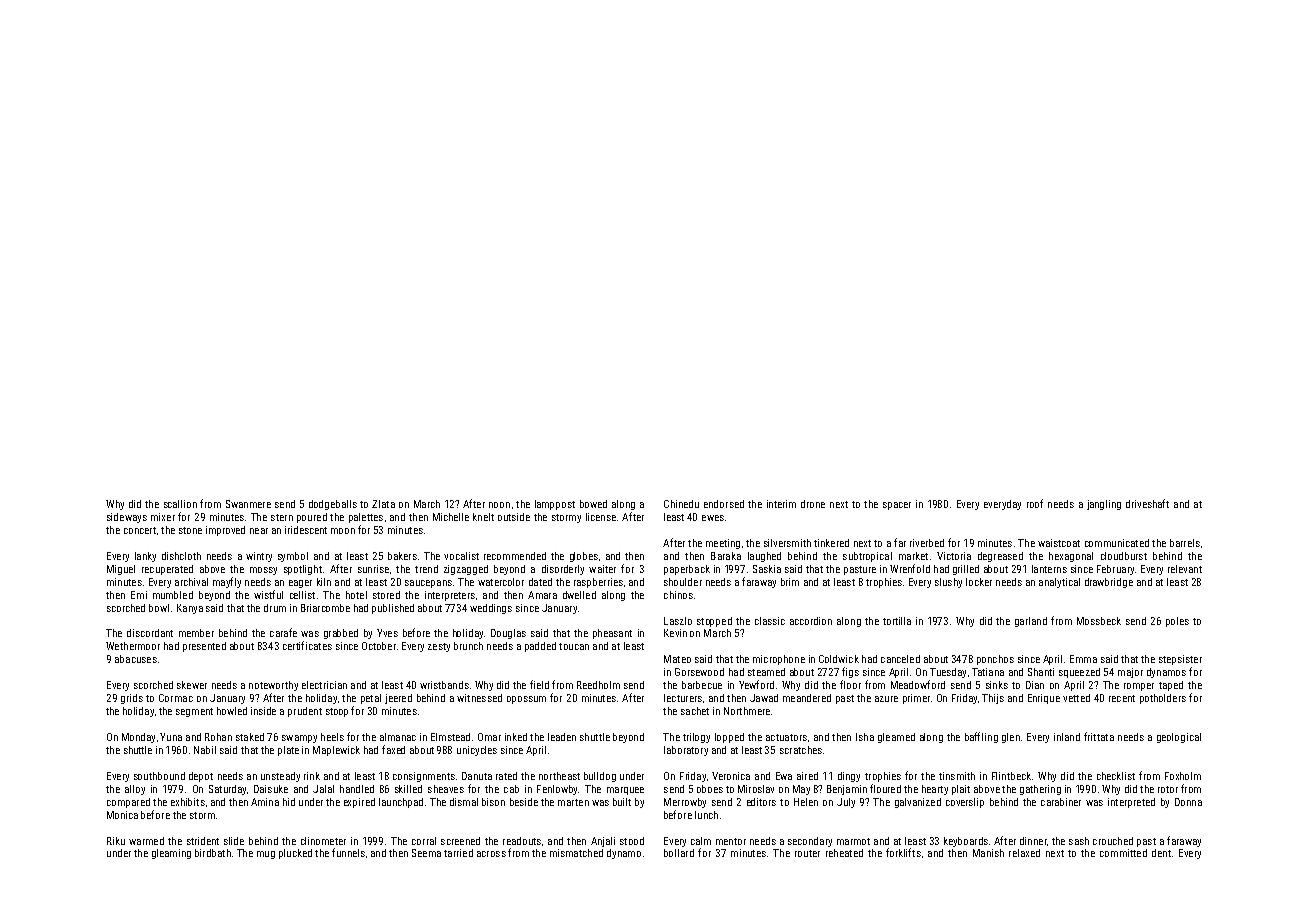 The height and width of the document is (924, 1308). I want to click on spacer, so click(897, 506).
